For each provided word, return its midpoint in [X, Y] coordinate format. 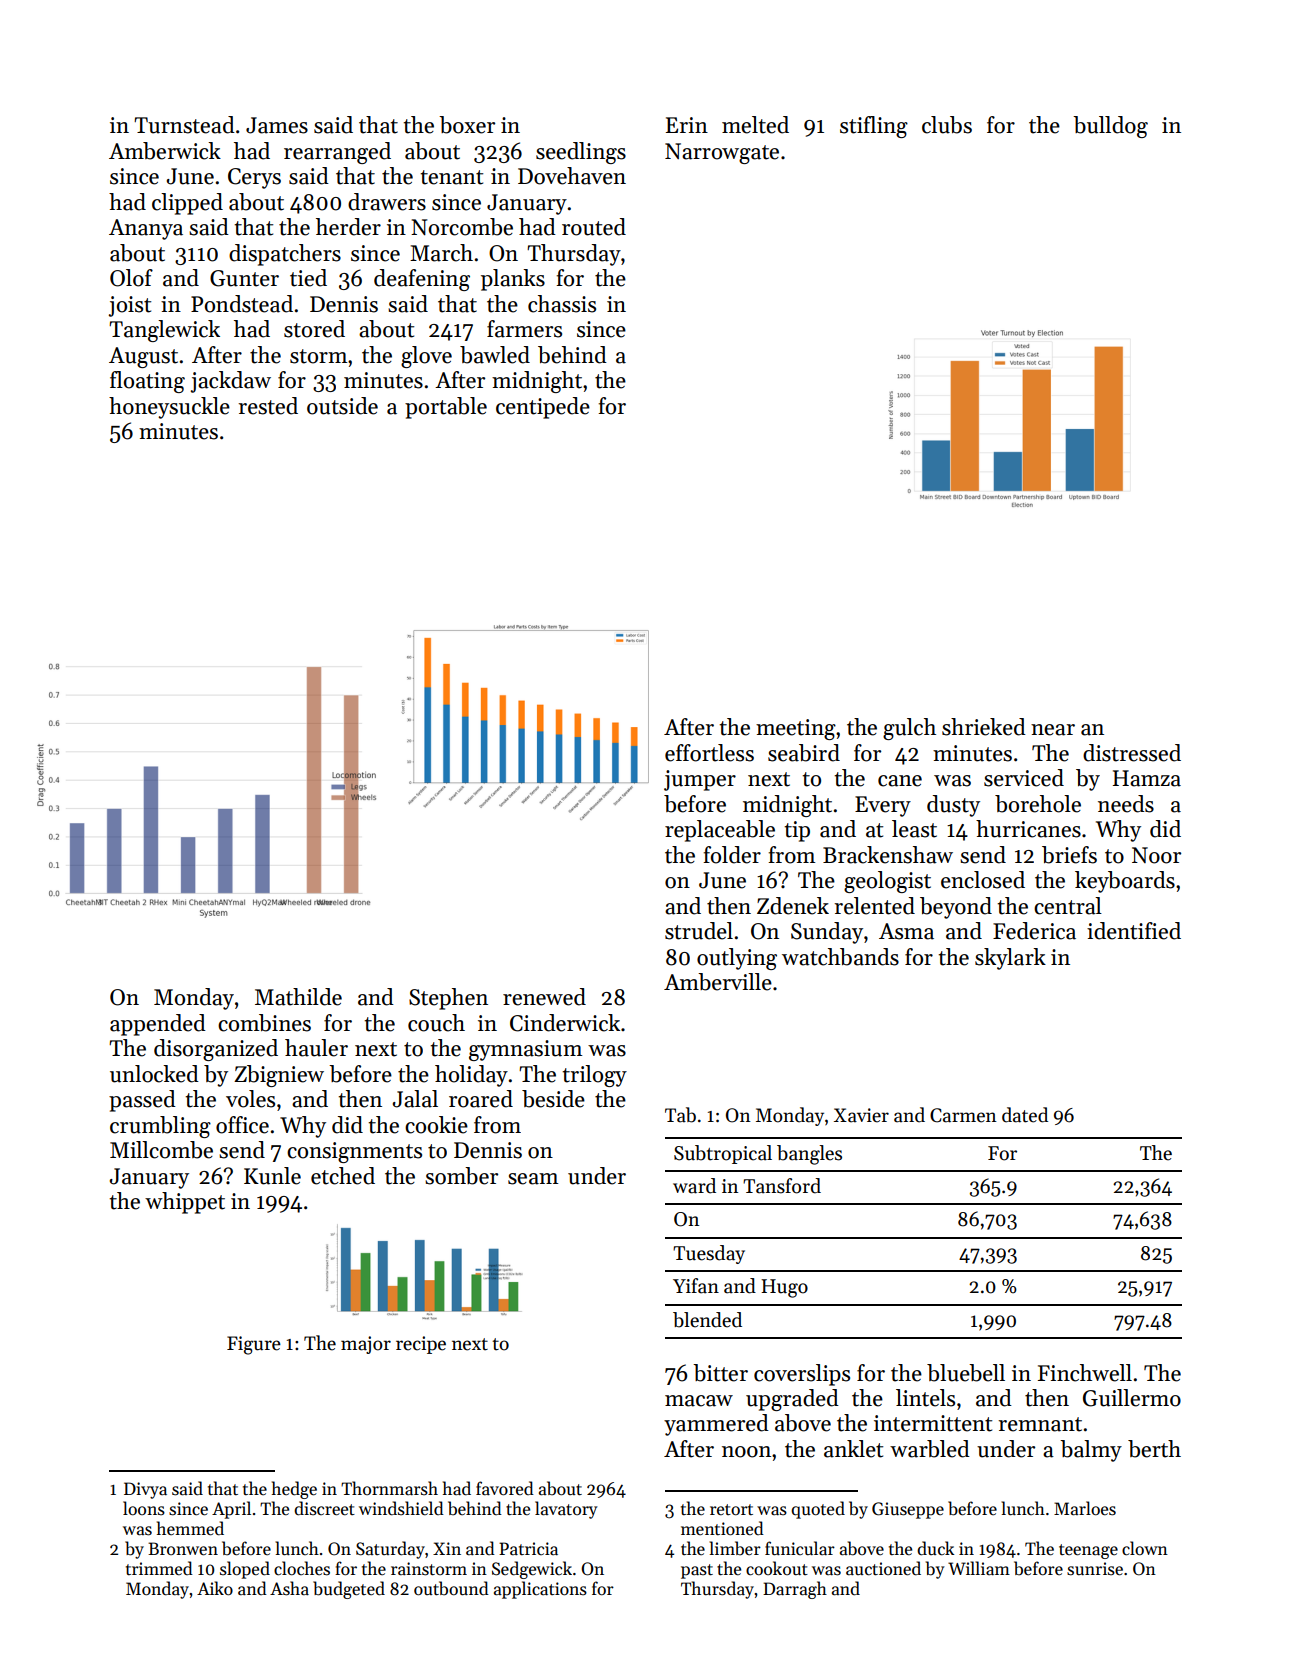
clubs [947, 125]
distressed [1132, 753]
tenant [452, 177]
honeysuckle [169, 408]
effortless [709, 753]
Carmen [963, 1115]
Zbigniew [279, 1076]
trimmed [159, 1568]
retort [731, 1510]
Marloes [1085, 1508]
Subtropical [723, 1154]
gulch [909, 729]
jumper [700, 780]
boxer [467, 125]
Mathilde [298, 997]
